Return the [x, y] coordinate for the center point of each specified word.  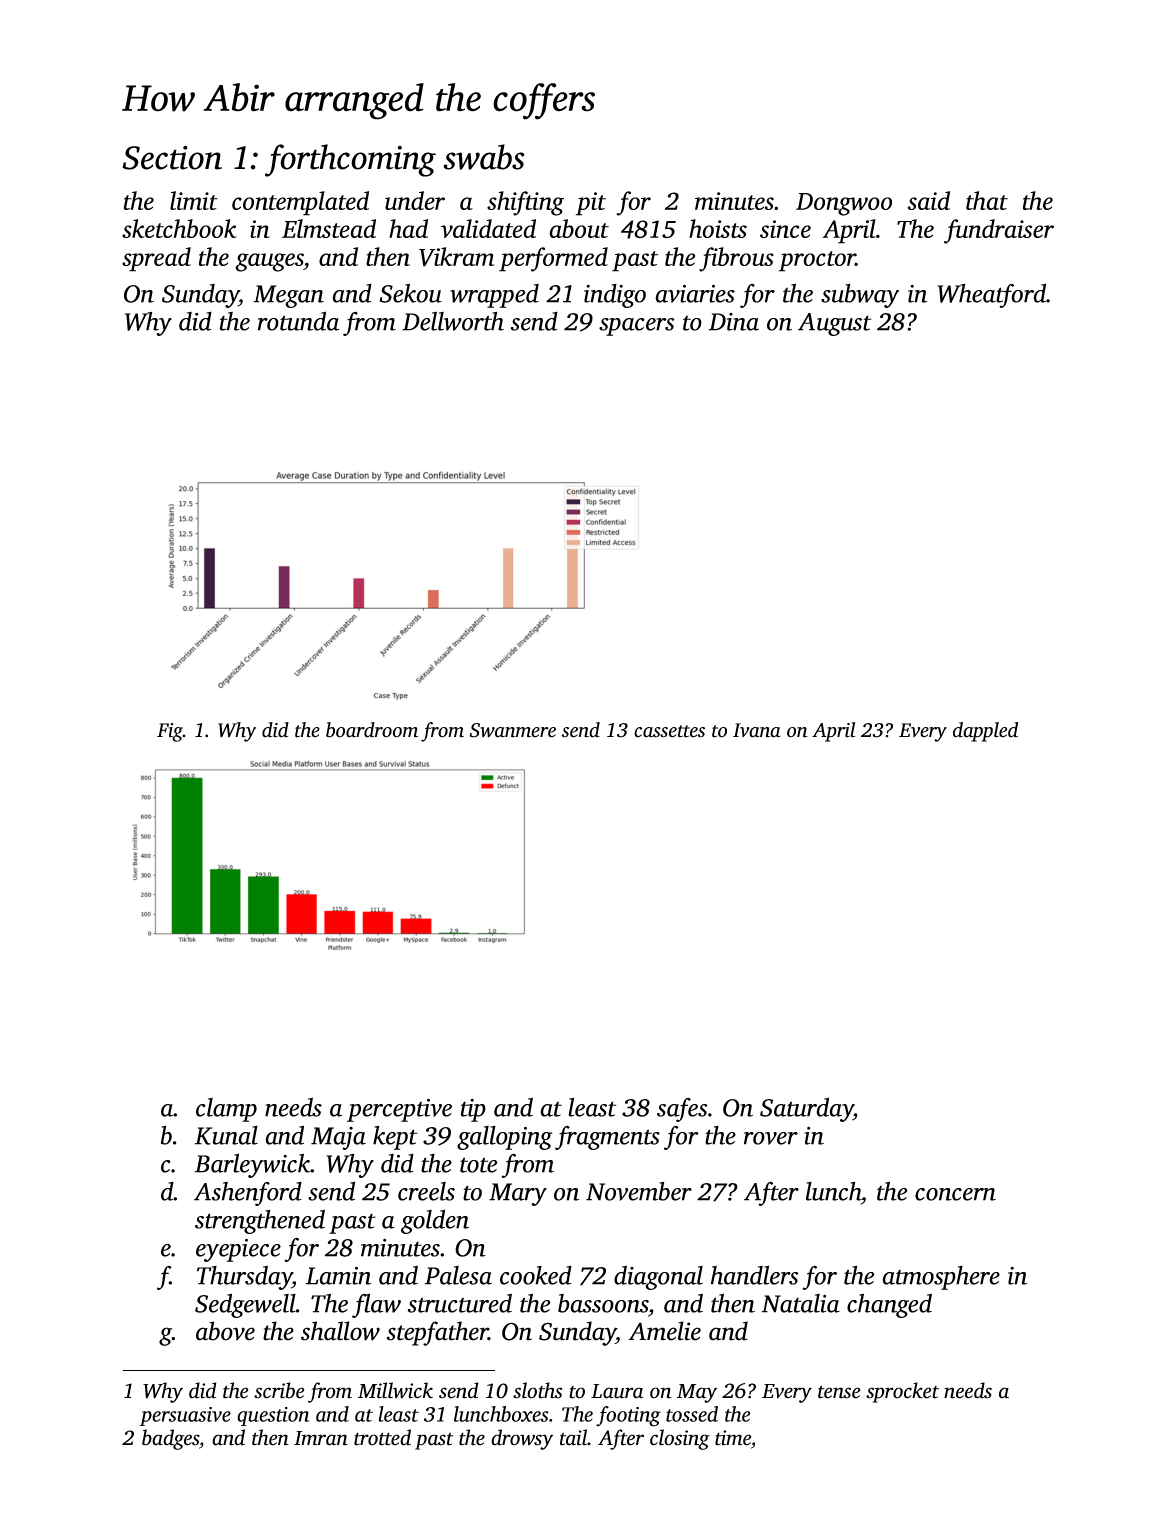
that [987, 200]
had [408, 228]
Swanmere [513, 730]
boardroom [372, 730]
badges [170, 1439]
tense [839, 1392]
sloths [537, 1390]
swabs [484, 157]
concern [955, 1194]
